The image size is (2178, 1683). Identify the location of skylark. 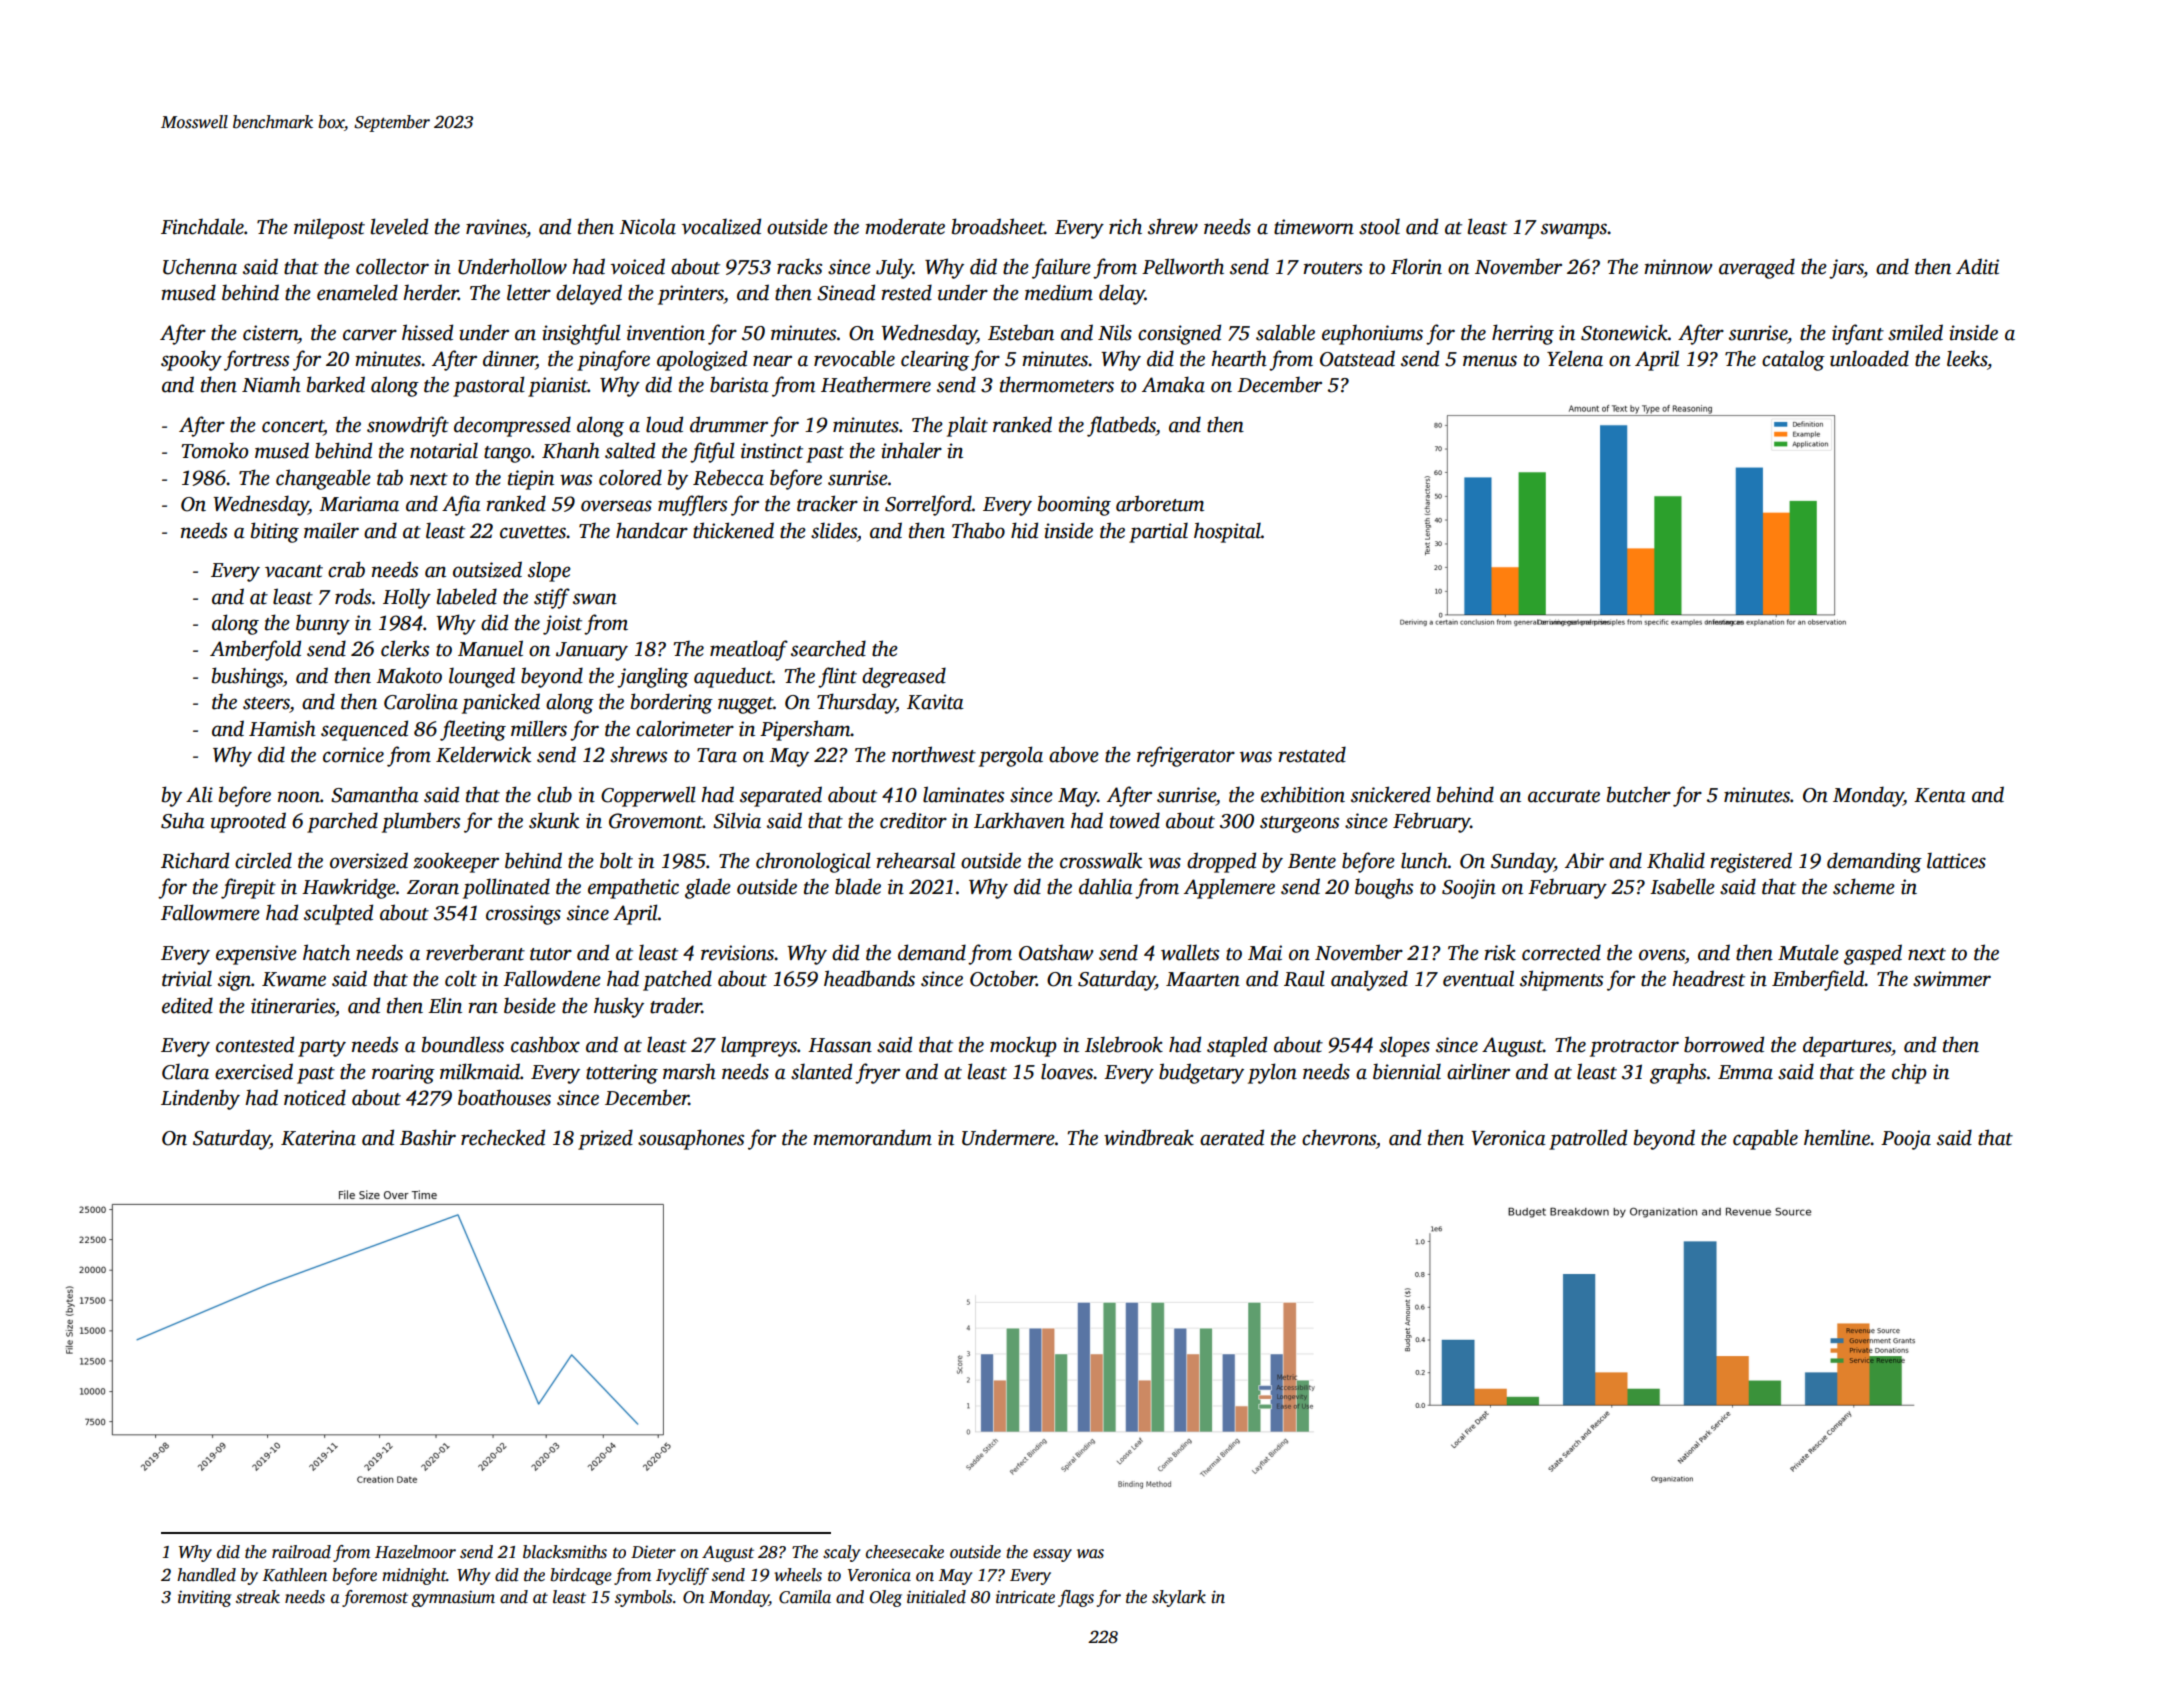
(1179, 1598).
